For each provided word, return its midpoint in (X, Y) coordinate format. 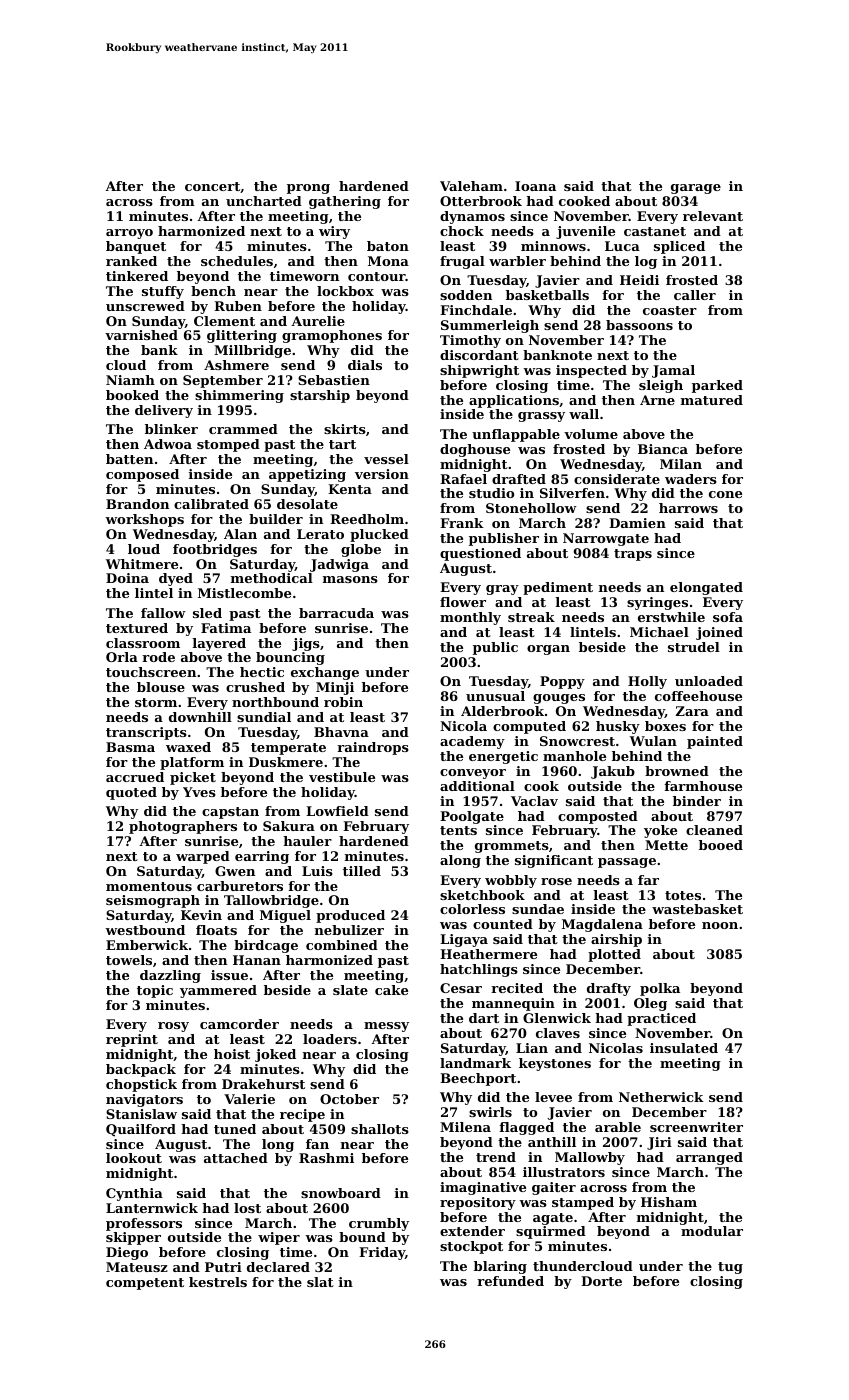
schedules (237, 261)
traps (633, 555)
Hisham (669, 1202)
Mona (388, 261)
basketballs (547, 295)
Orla (122, 657)
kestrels (218, 1282)
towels (129, 960)
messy (386, 1027)
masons (350, 579)
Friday (382, 1253)
